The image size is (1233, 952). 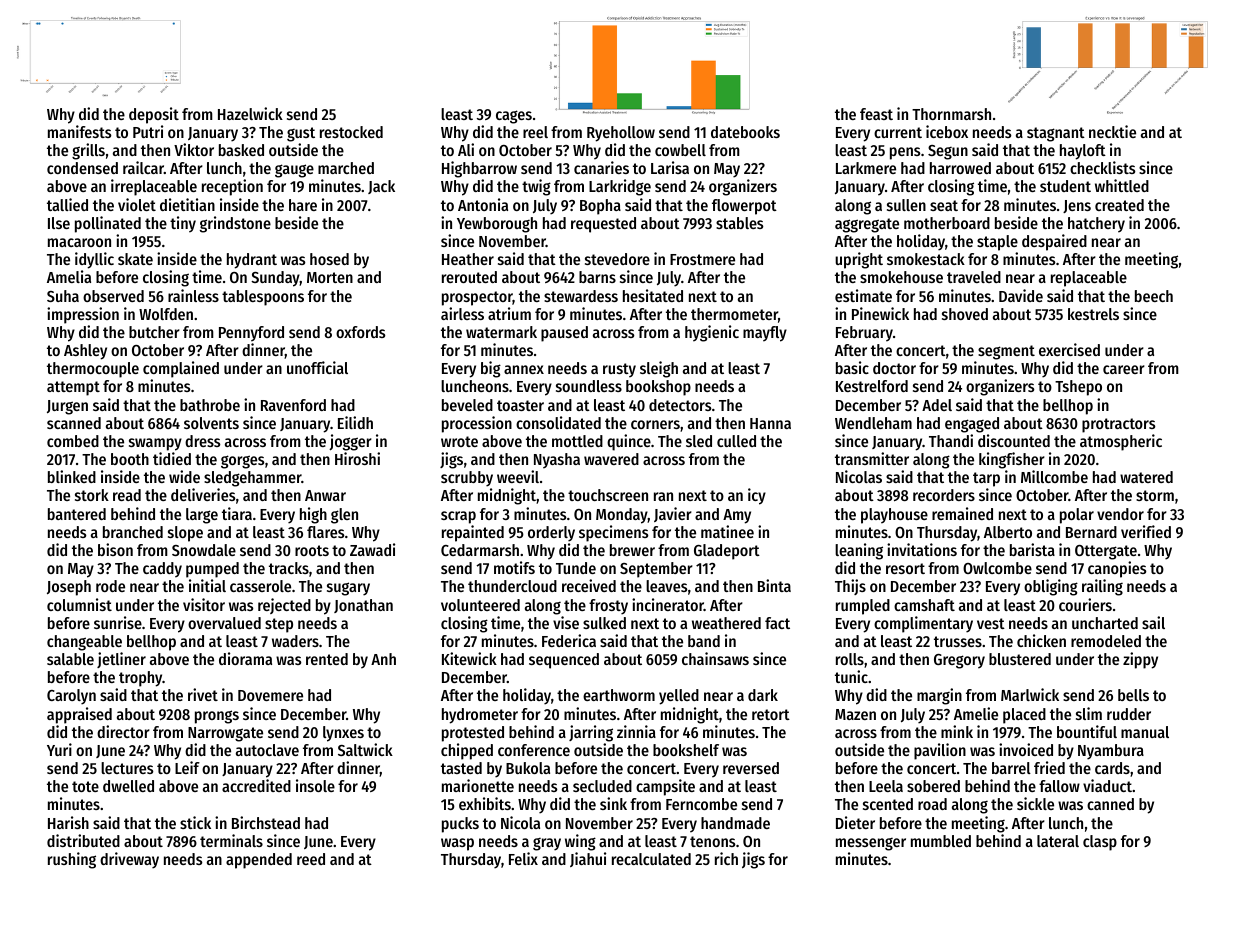 What do you see at coordinates (128, 786) in the screenshot?
I see `dwelled` at bounding box center [128, 786].
